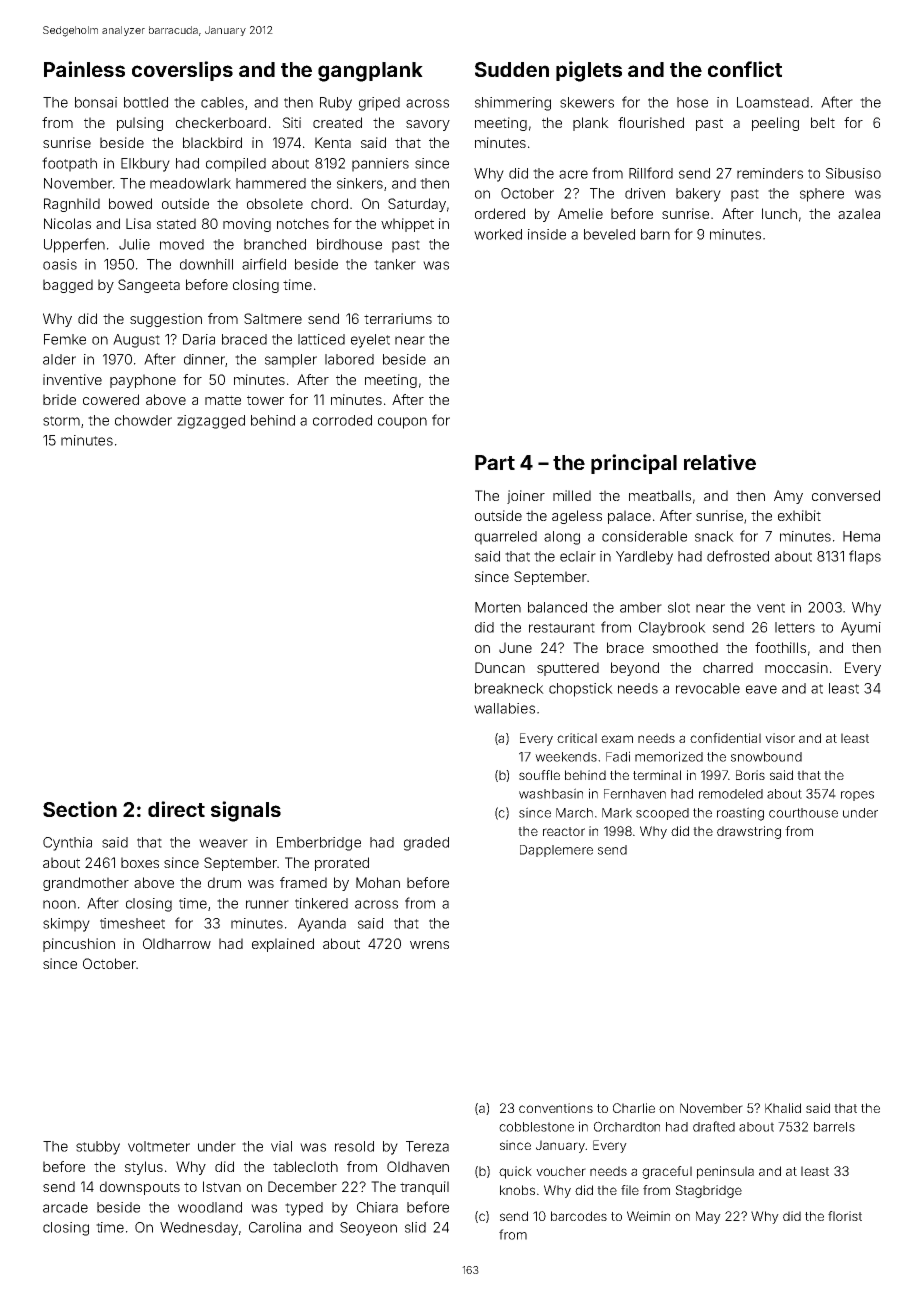 The image size is (924, 1308). What do you see at coordinates (783, 1108) in the screenshot?
I see `Khalid` at bounding box center [783, 1108].
